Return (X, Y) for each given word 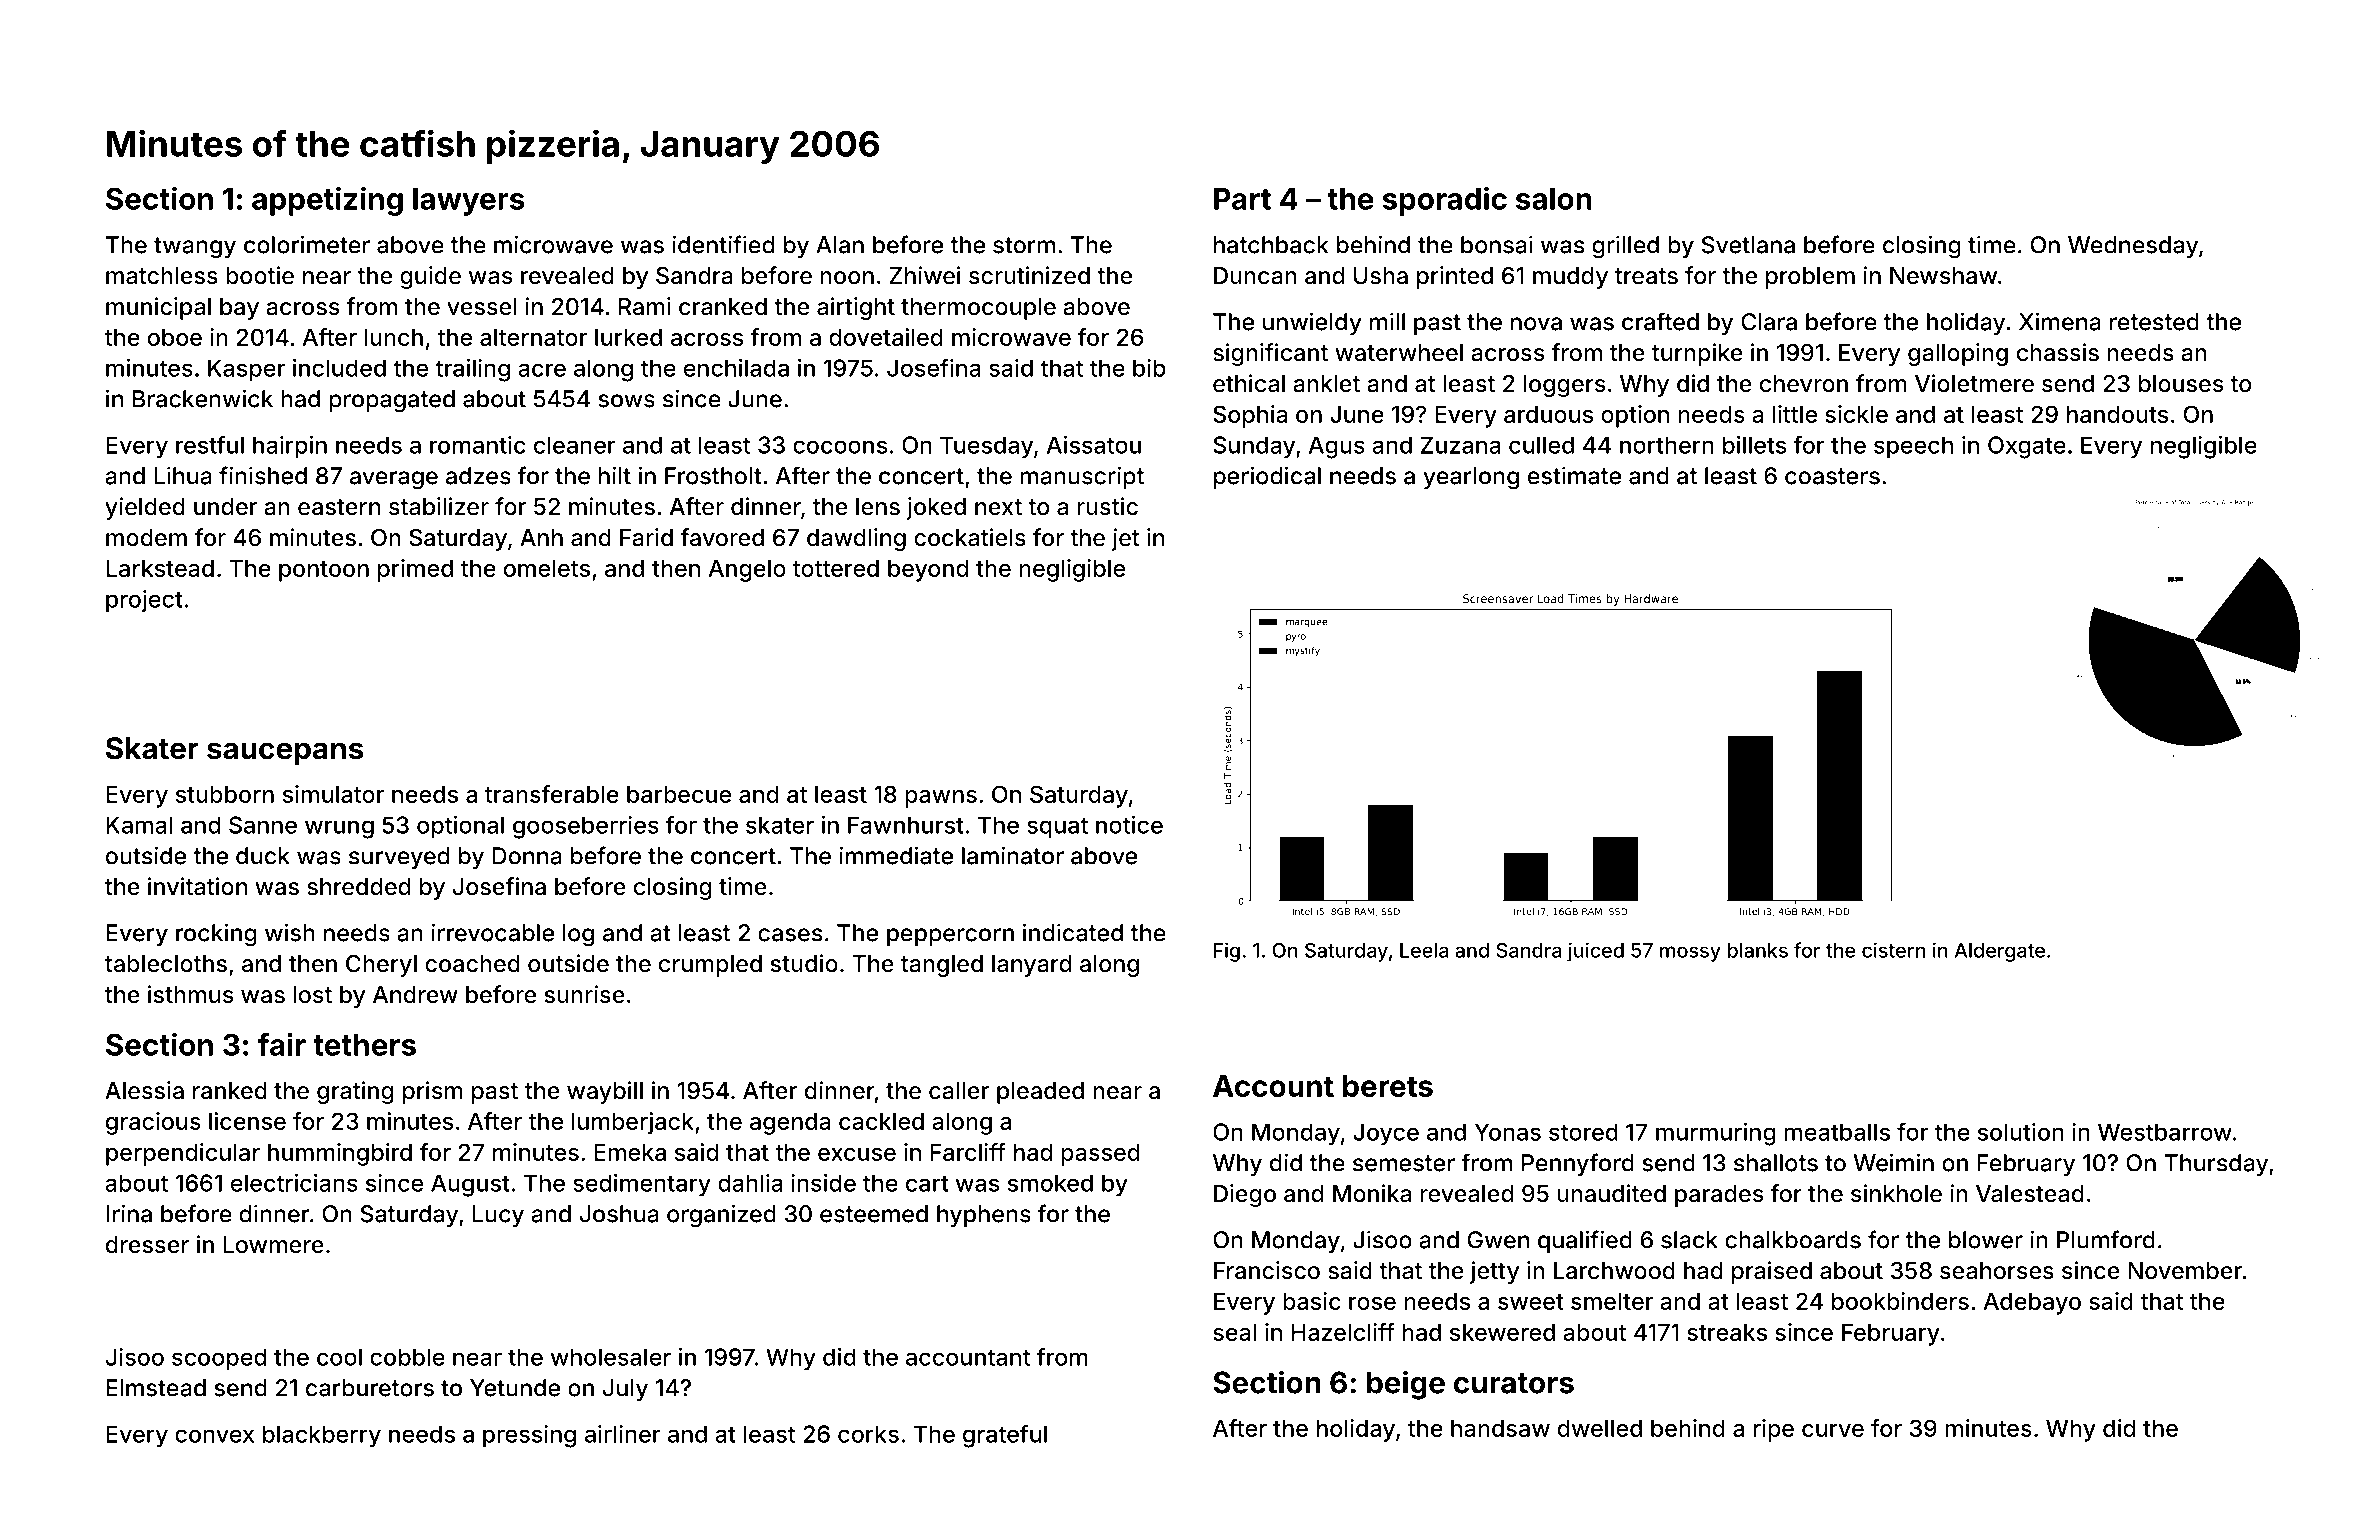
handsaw (1500, 1428)
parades (1719, 1196)
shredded (358, 887)
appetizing (327, 201)
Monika (1372, 1193)
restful (210, 444)
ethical (1249, 383)
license (247, 1121)
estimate (1574, 475)
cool (339, 1357)
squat (1057, 828)
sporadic (1445, 201)
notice (1129, 825)
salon (1554, 199)
